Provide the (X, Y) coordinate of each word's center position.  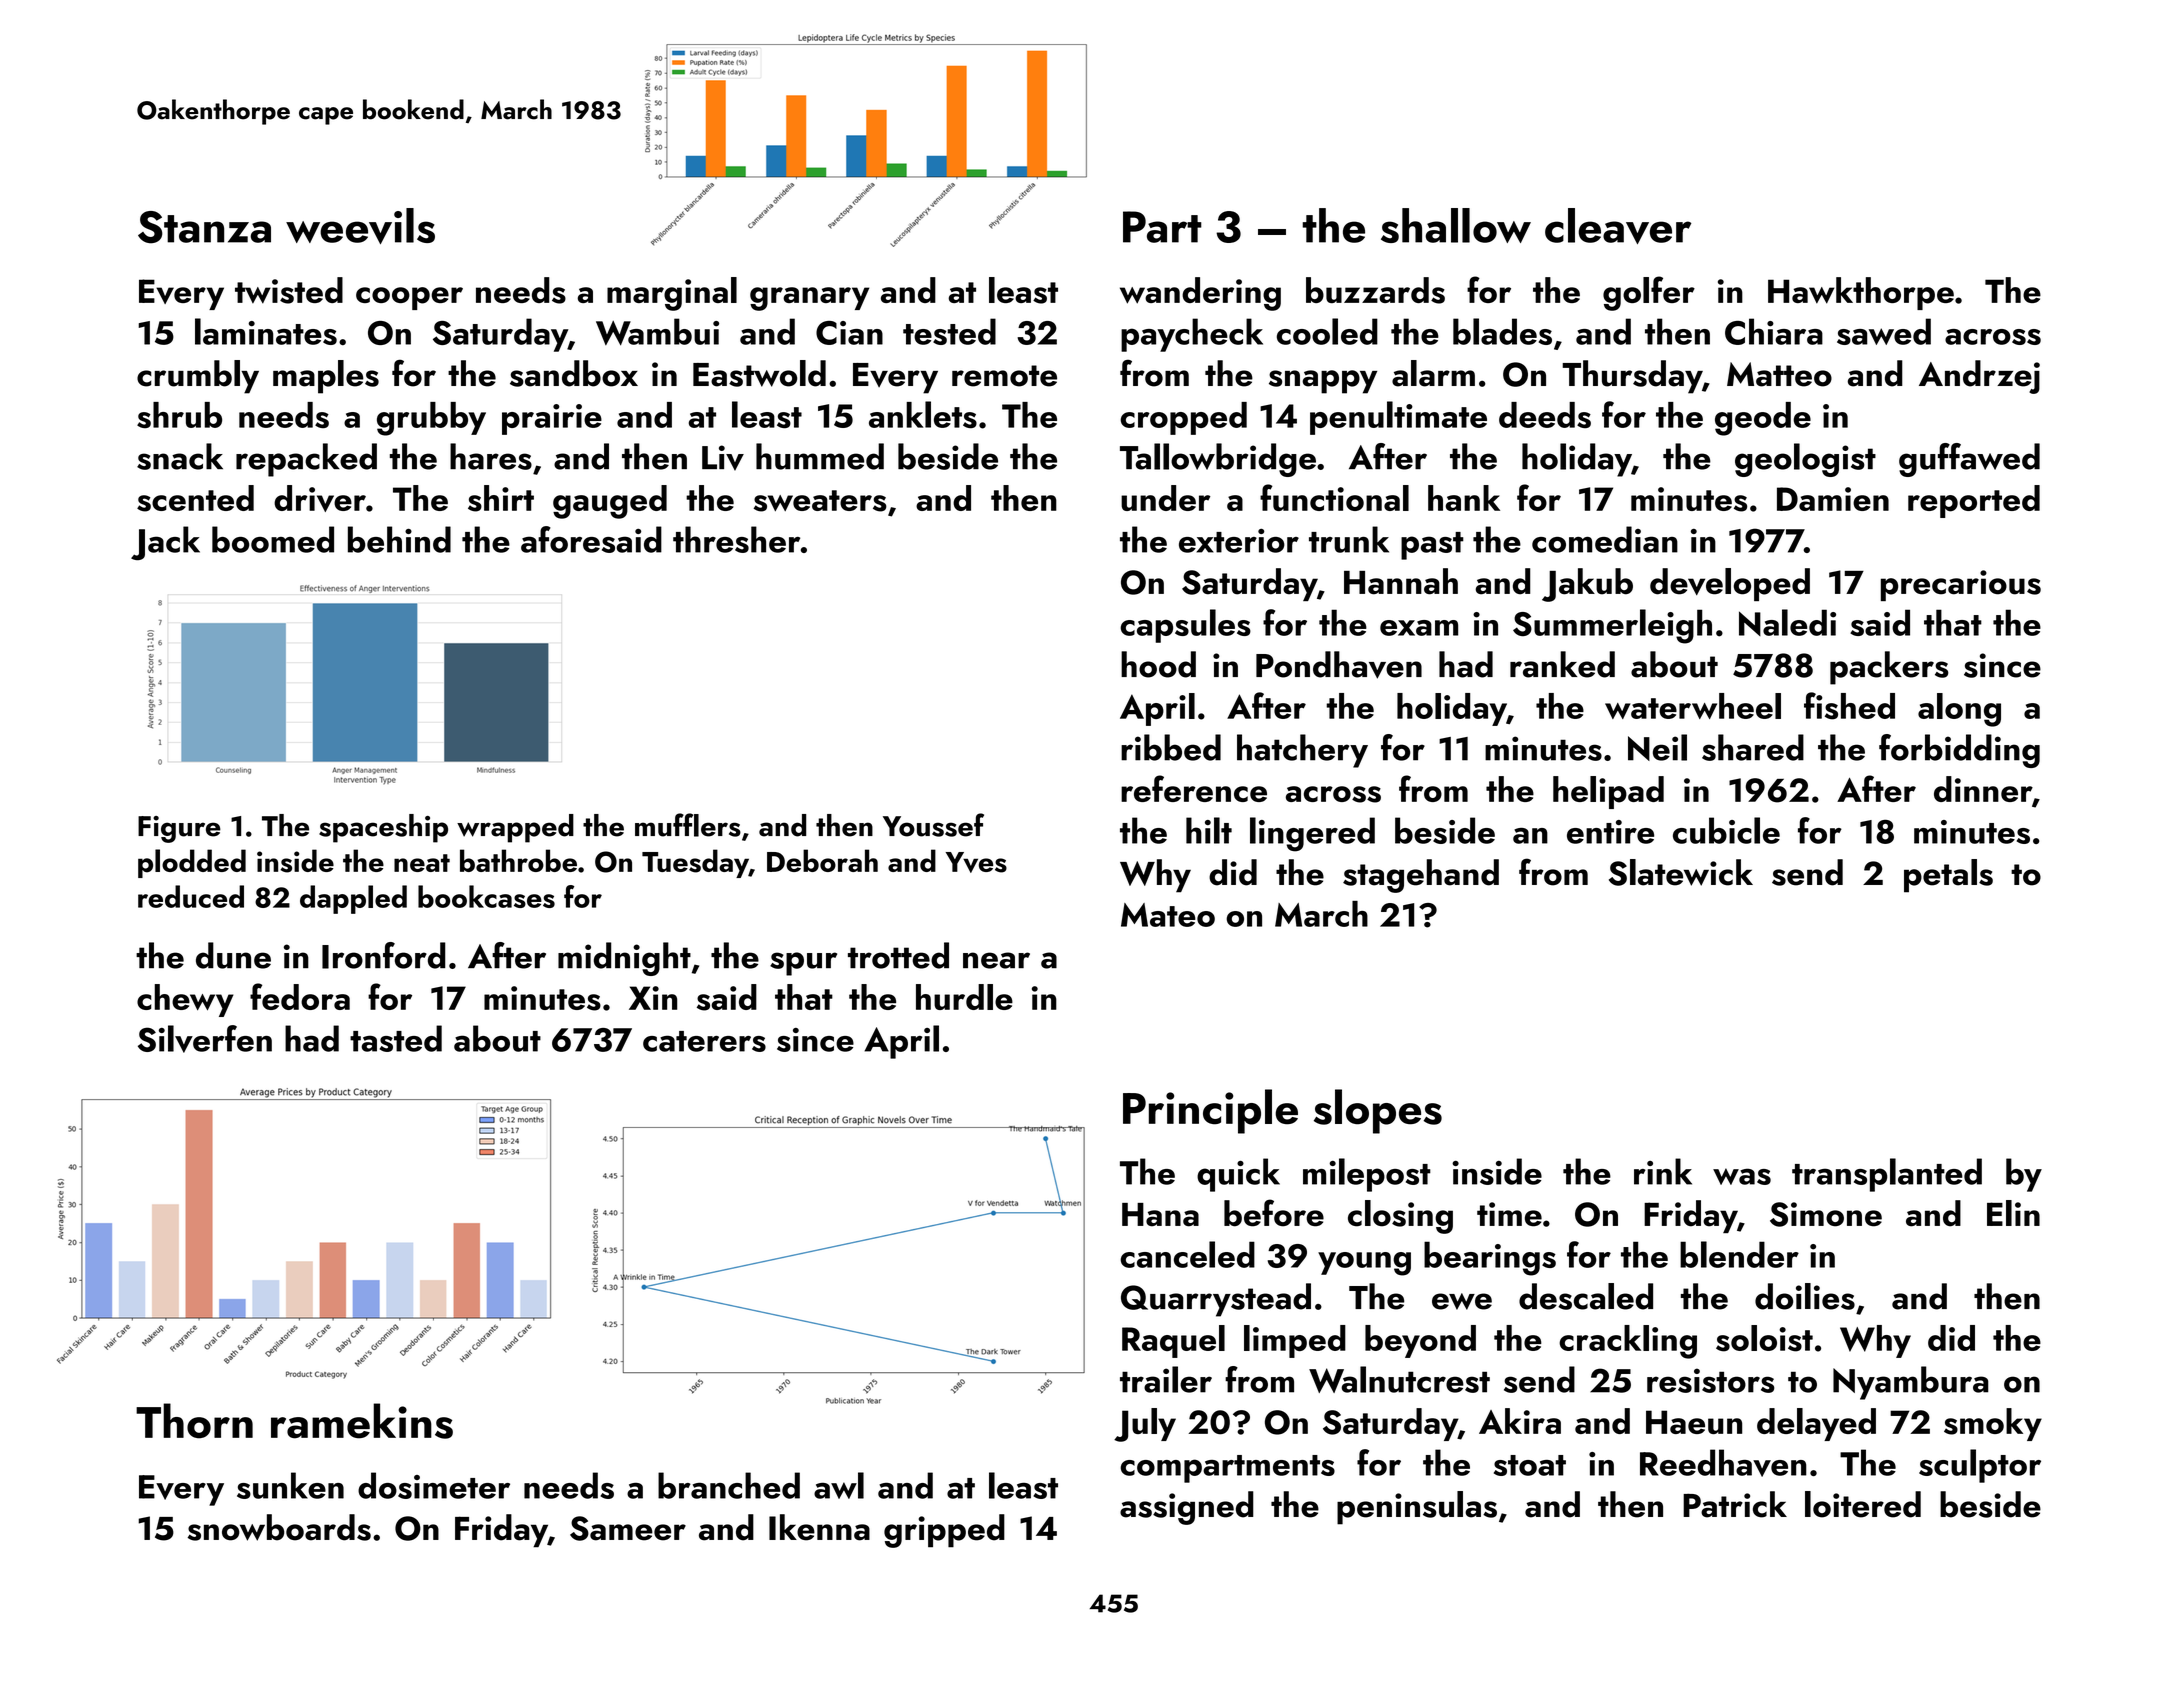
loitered (1863, 1504)
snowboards (279, 1527)
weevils (360, 226)
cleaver (1618, 226)
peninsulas (1417, 1508)
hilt (1209, 830)
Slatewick (1681, 872)
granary (809, 299)
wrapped (515, 828)
